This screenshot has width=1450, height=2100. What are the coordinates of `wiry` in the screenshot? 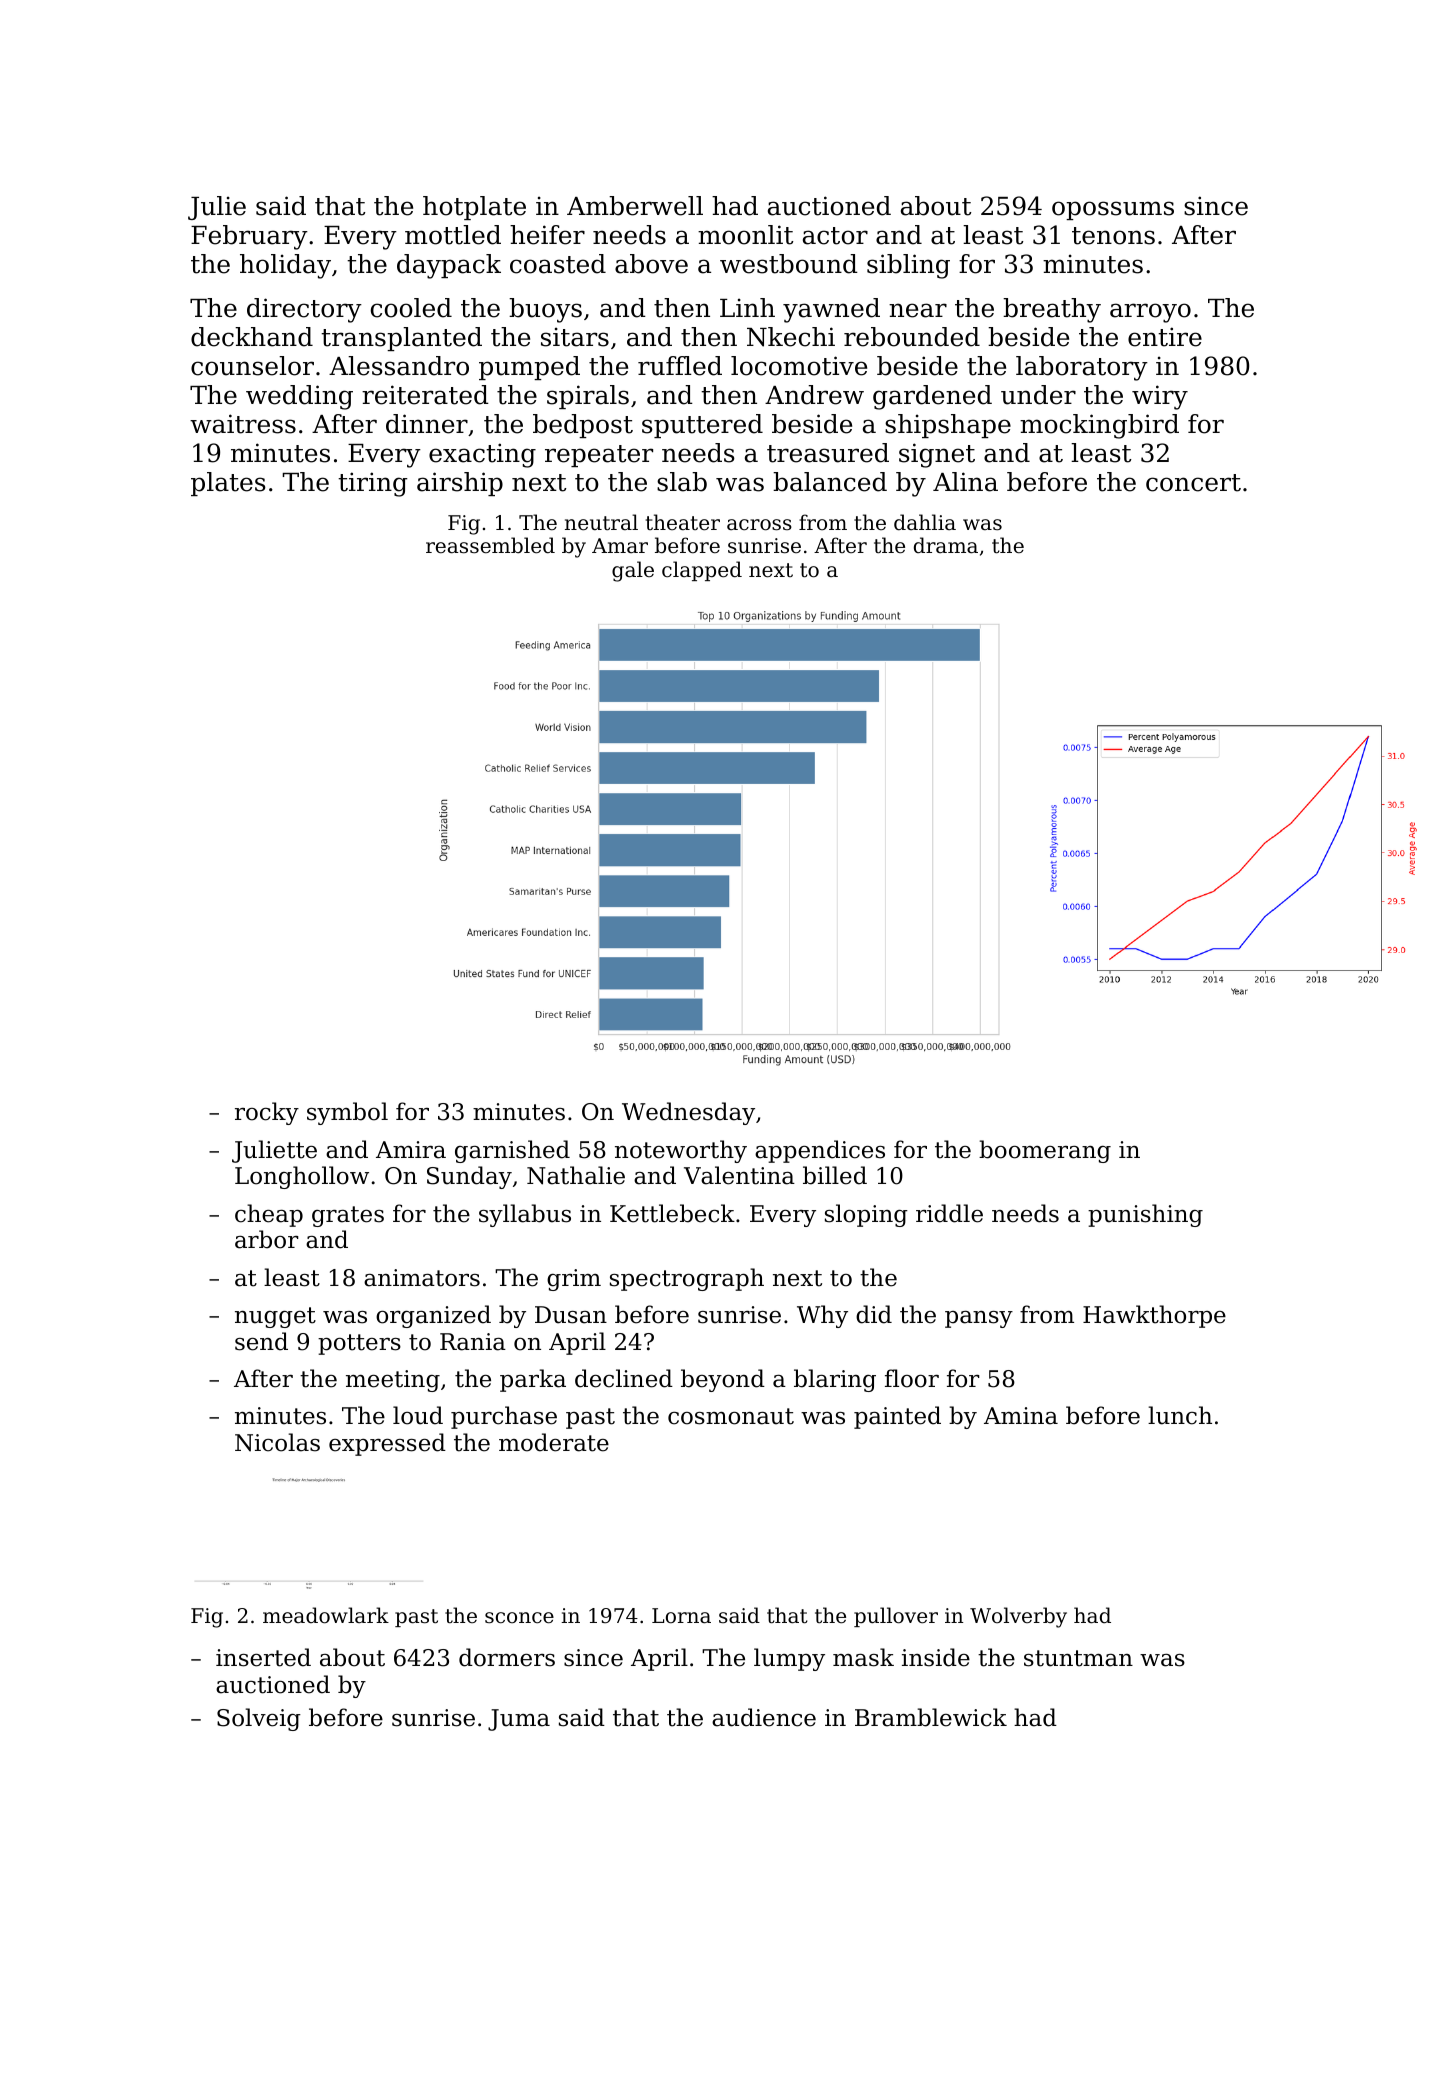 It's located at (1160, 397).
